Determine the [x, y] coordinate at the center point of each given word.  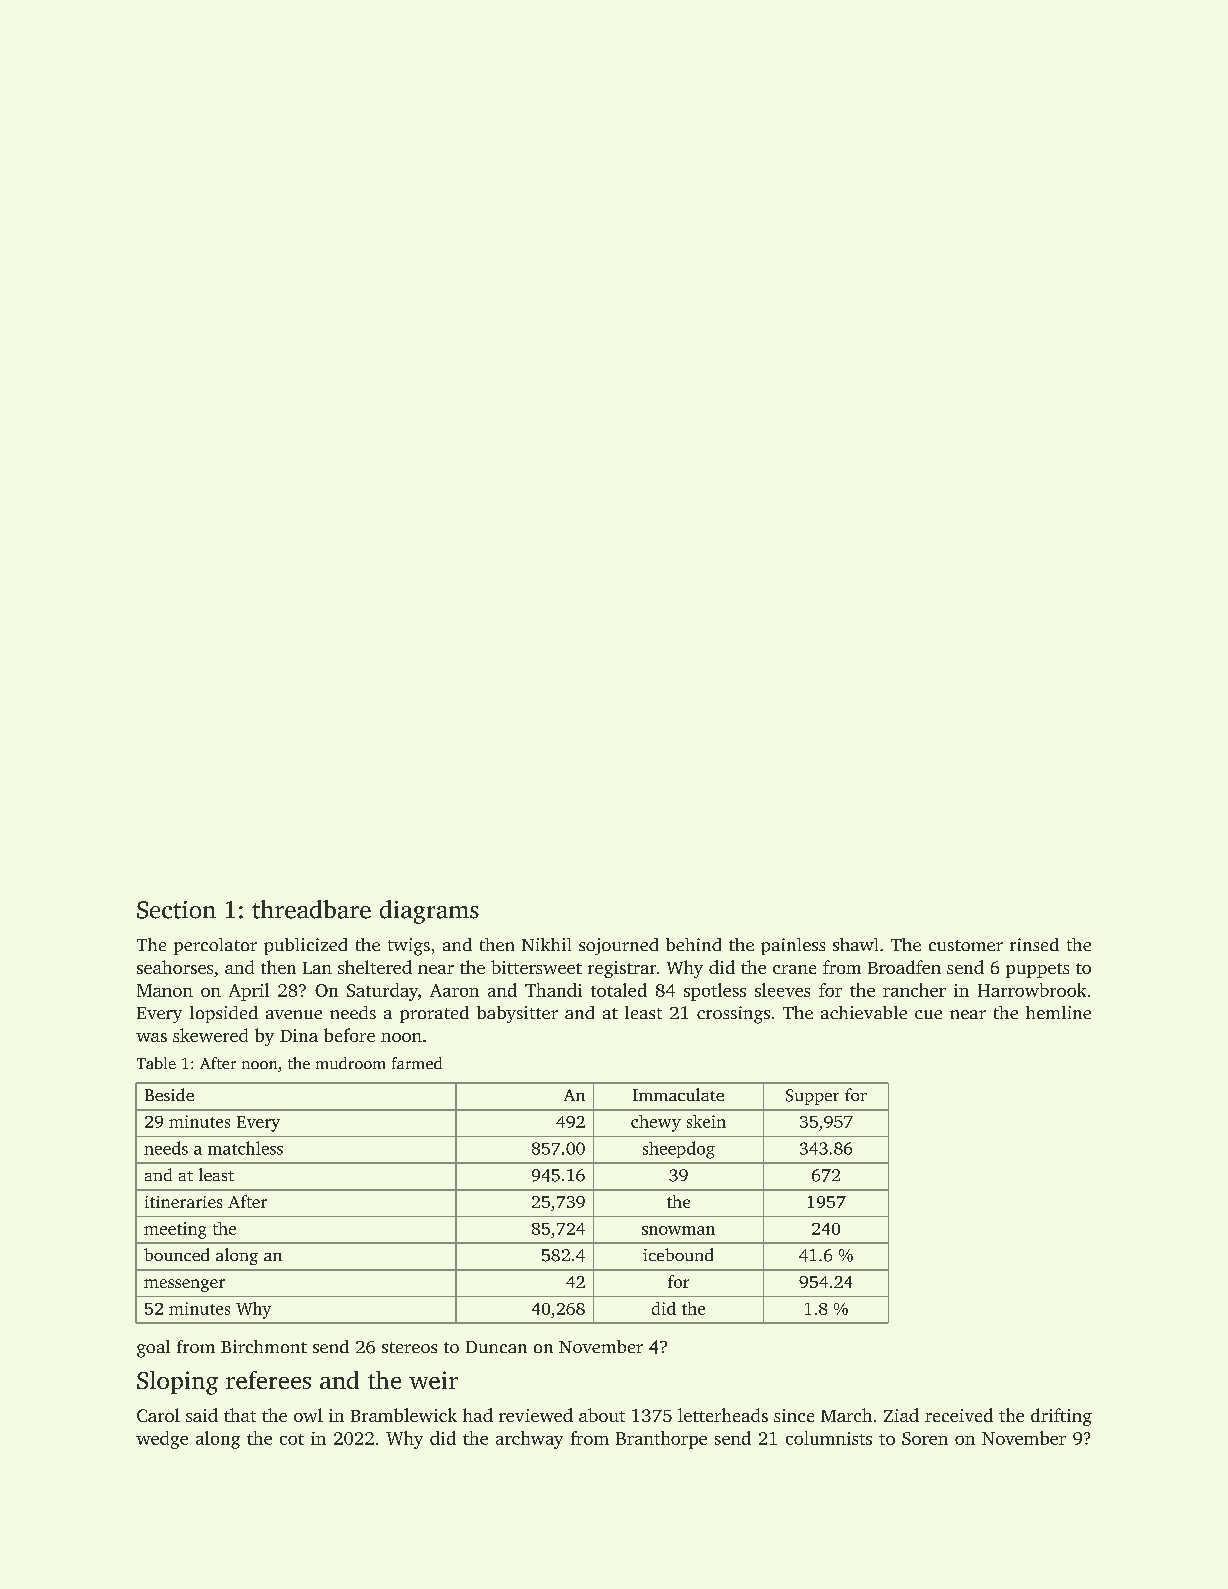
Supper [812, 1097]
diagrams [429, 912]
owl [308, 1415]
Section [176, 910]
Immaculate [678, 1094]
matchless [245, 1148]
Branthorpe [661, 1440]
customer [966, 945]
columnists [829, 1438]
